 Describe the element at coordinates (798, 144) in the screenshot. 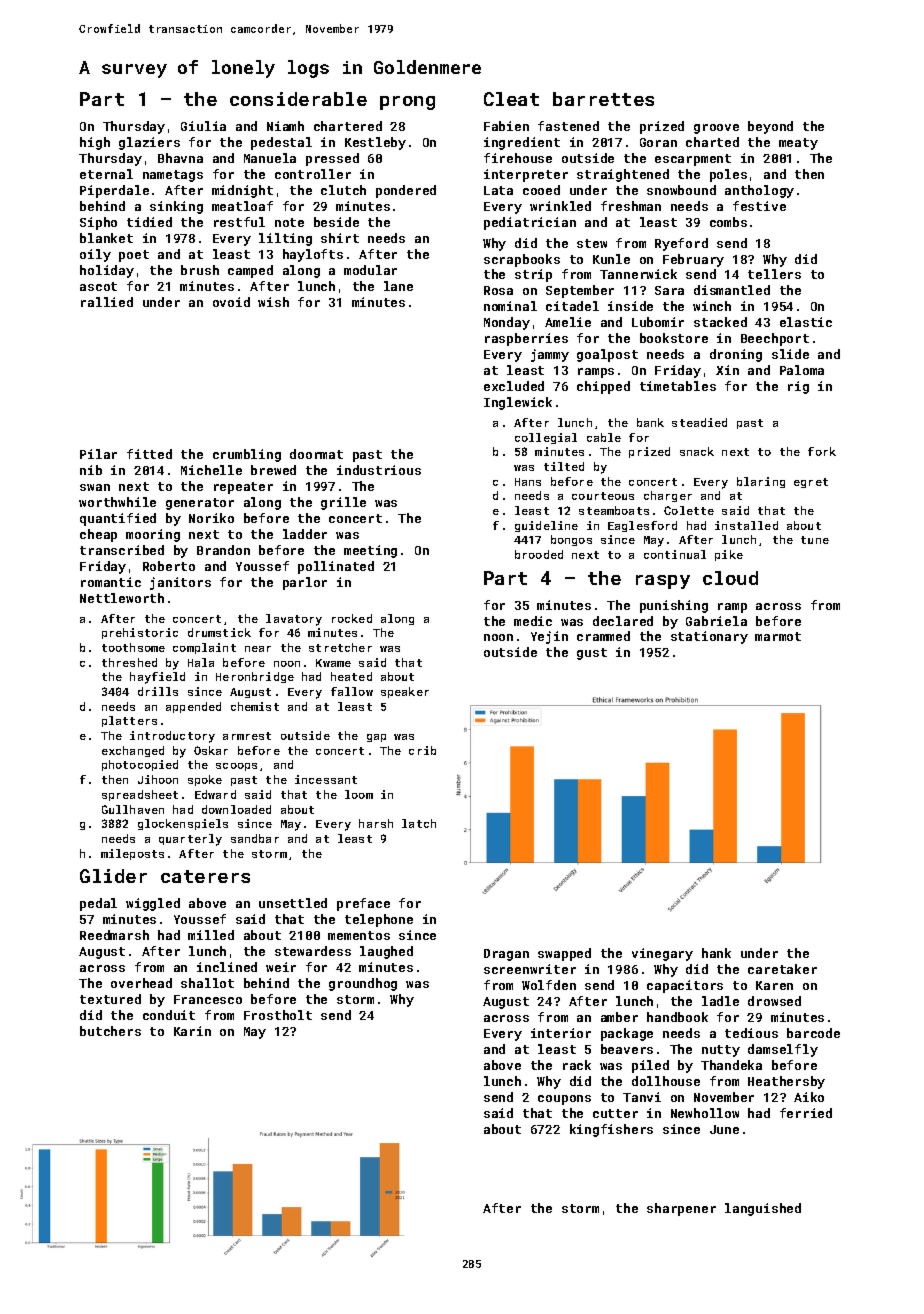

I see `meaty` at that location.
